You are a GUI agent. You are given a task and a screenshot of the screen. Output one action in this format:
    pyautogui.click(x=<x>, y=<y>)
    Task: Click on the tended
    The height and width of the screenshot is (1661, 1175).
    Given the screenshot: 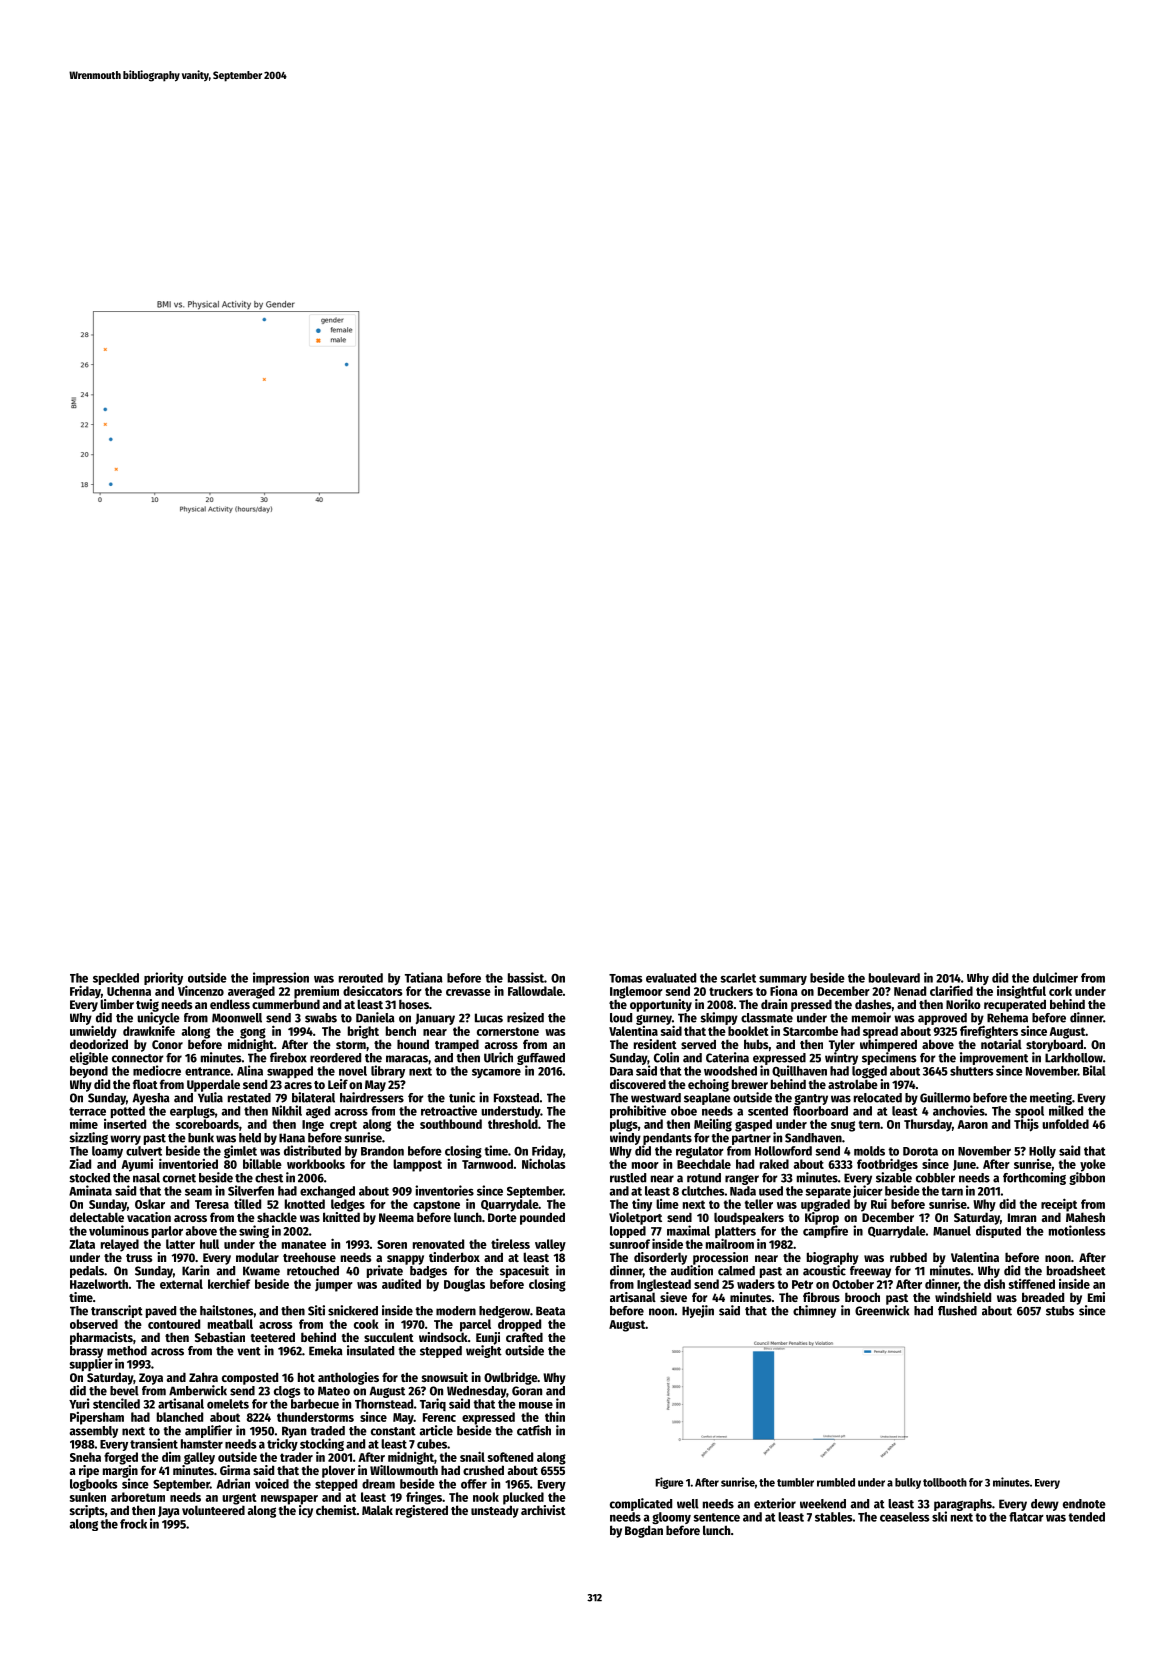 What is the action you would take?
    pyautogui.click(x=1086, y=1517)
